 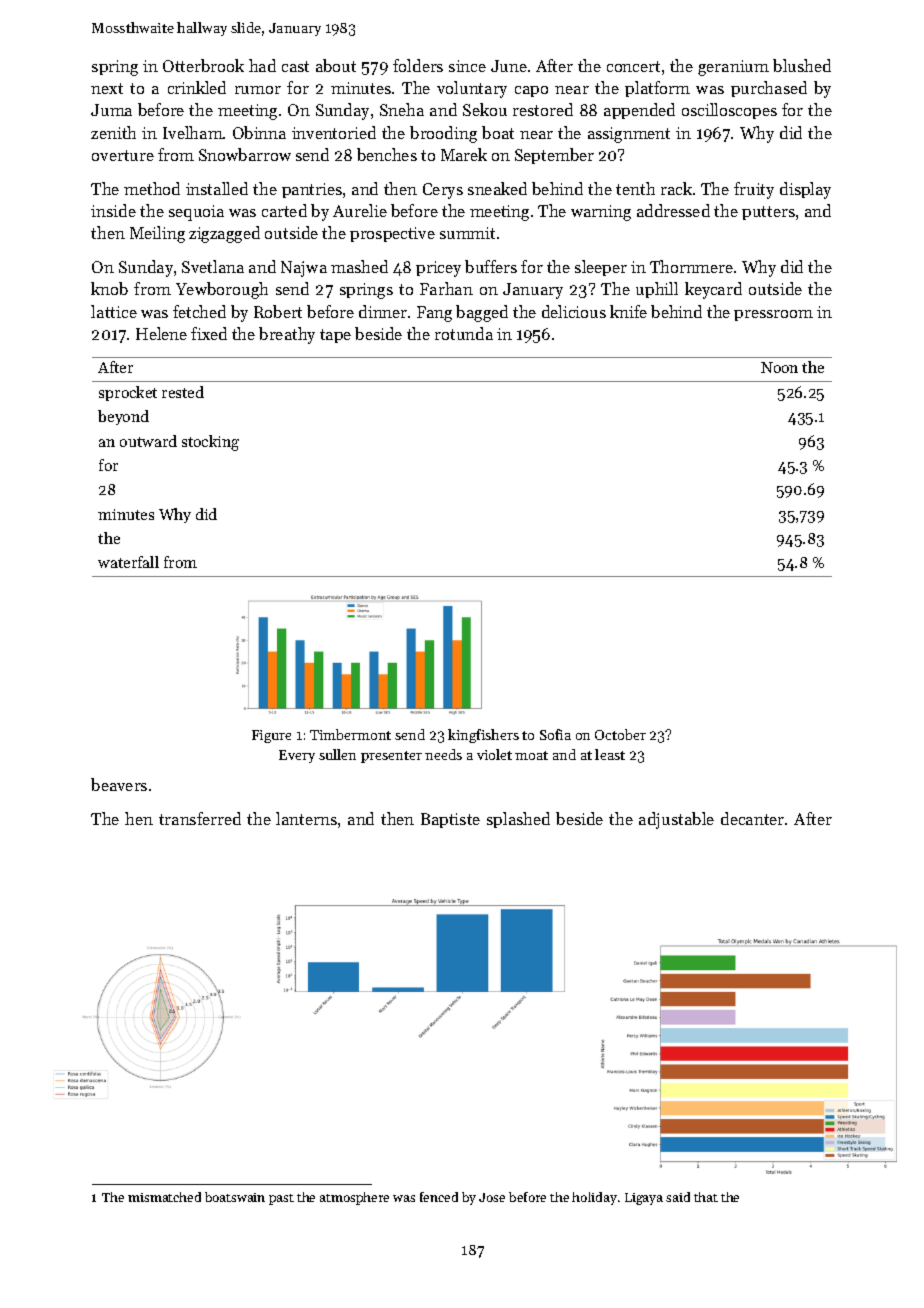 What do you see at coordinates (779, 367) in the screenshot?
I see `Noon` at bounding box center [779, 367].
